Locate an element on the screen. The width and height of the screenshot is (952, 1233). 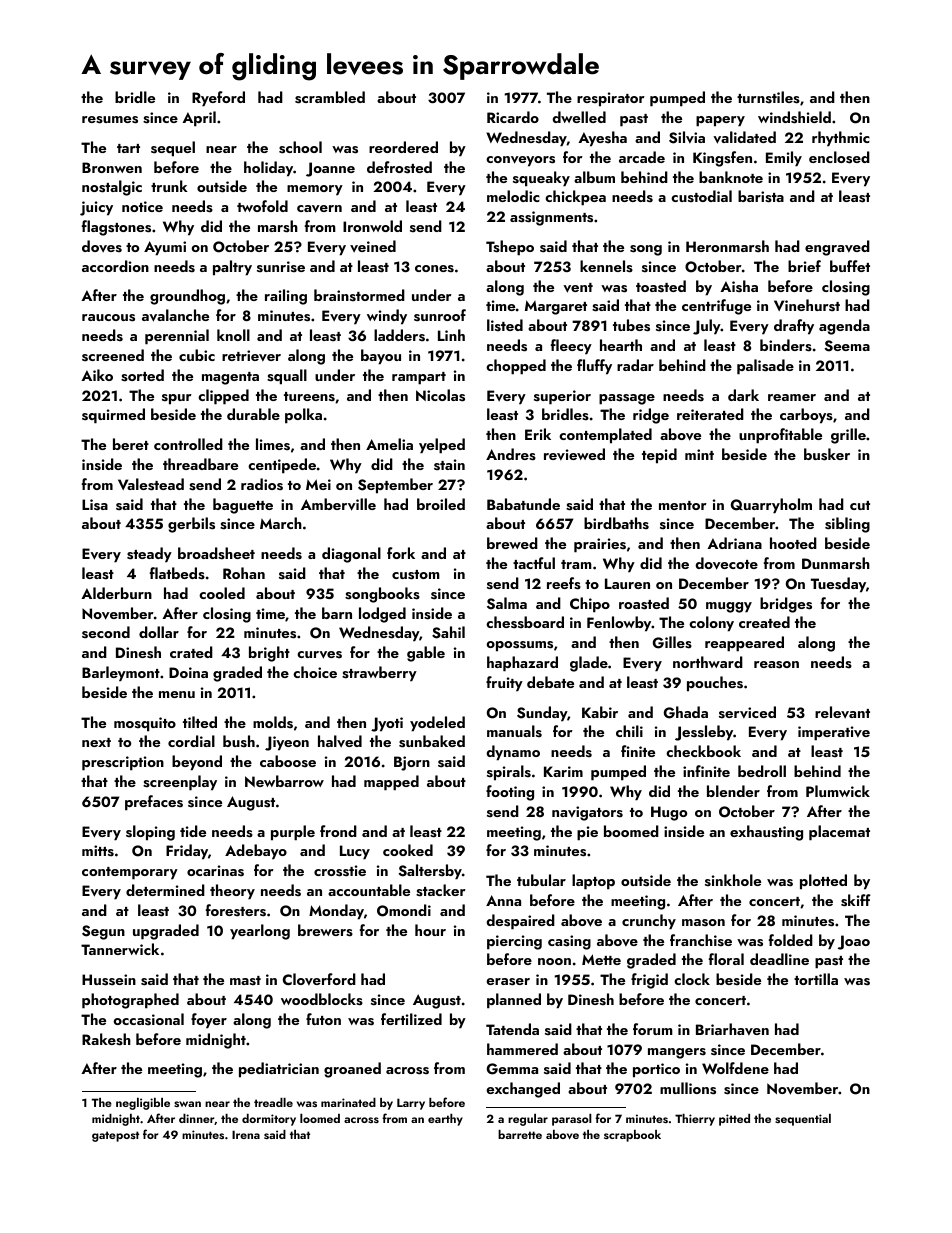
fruity is located at coordinates (504, 684).
